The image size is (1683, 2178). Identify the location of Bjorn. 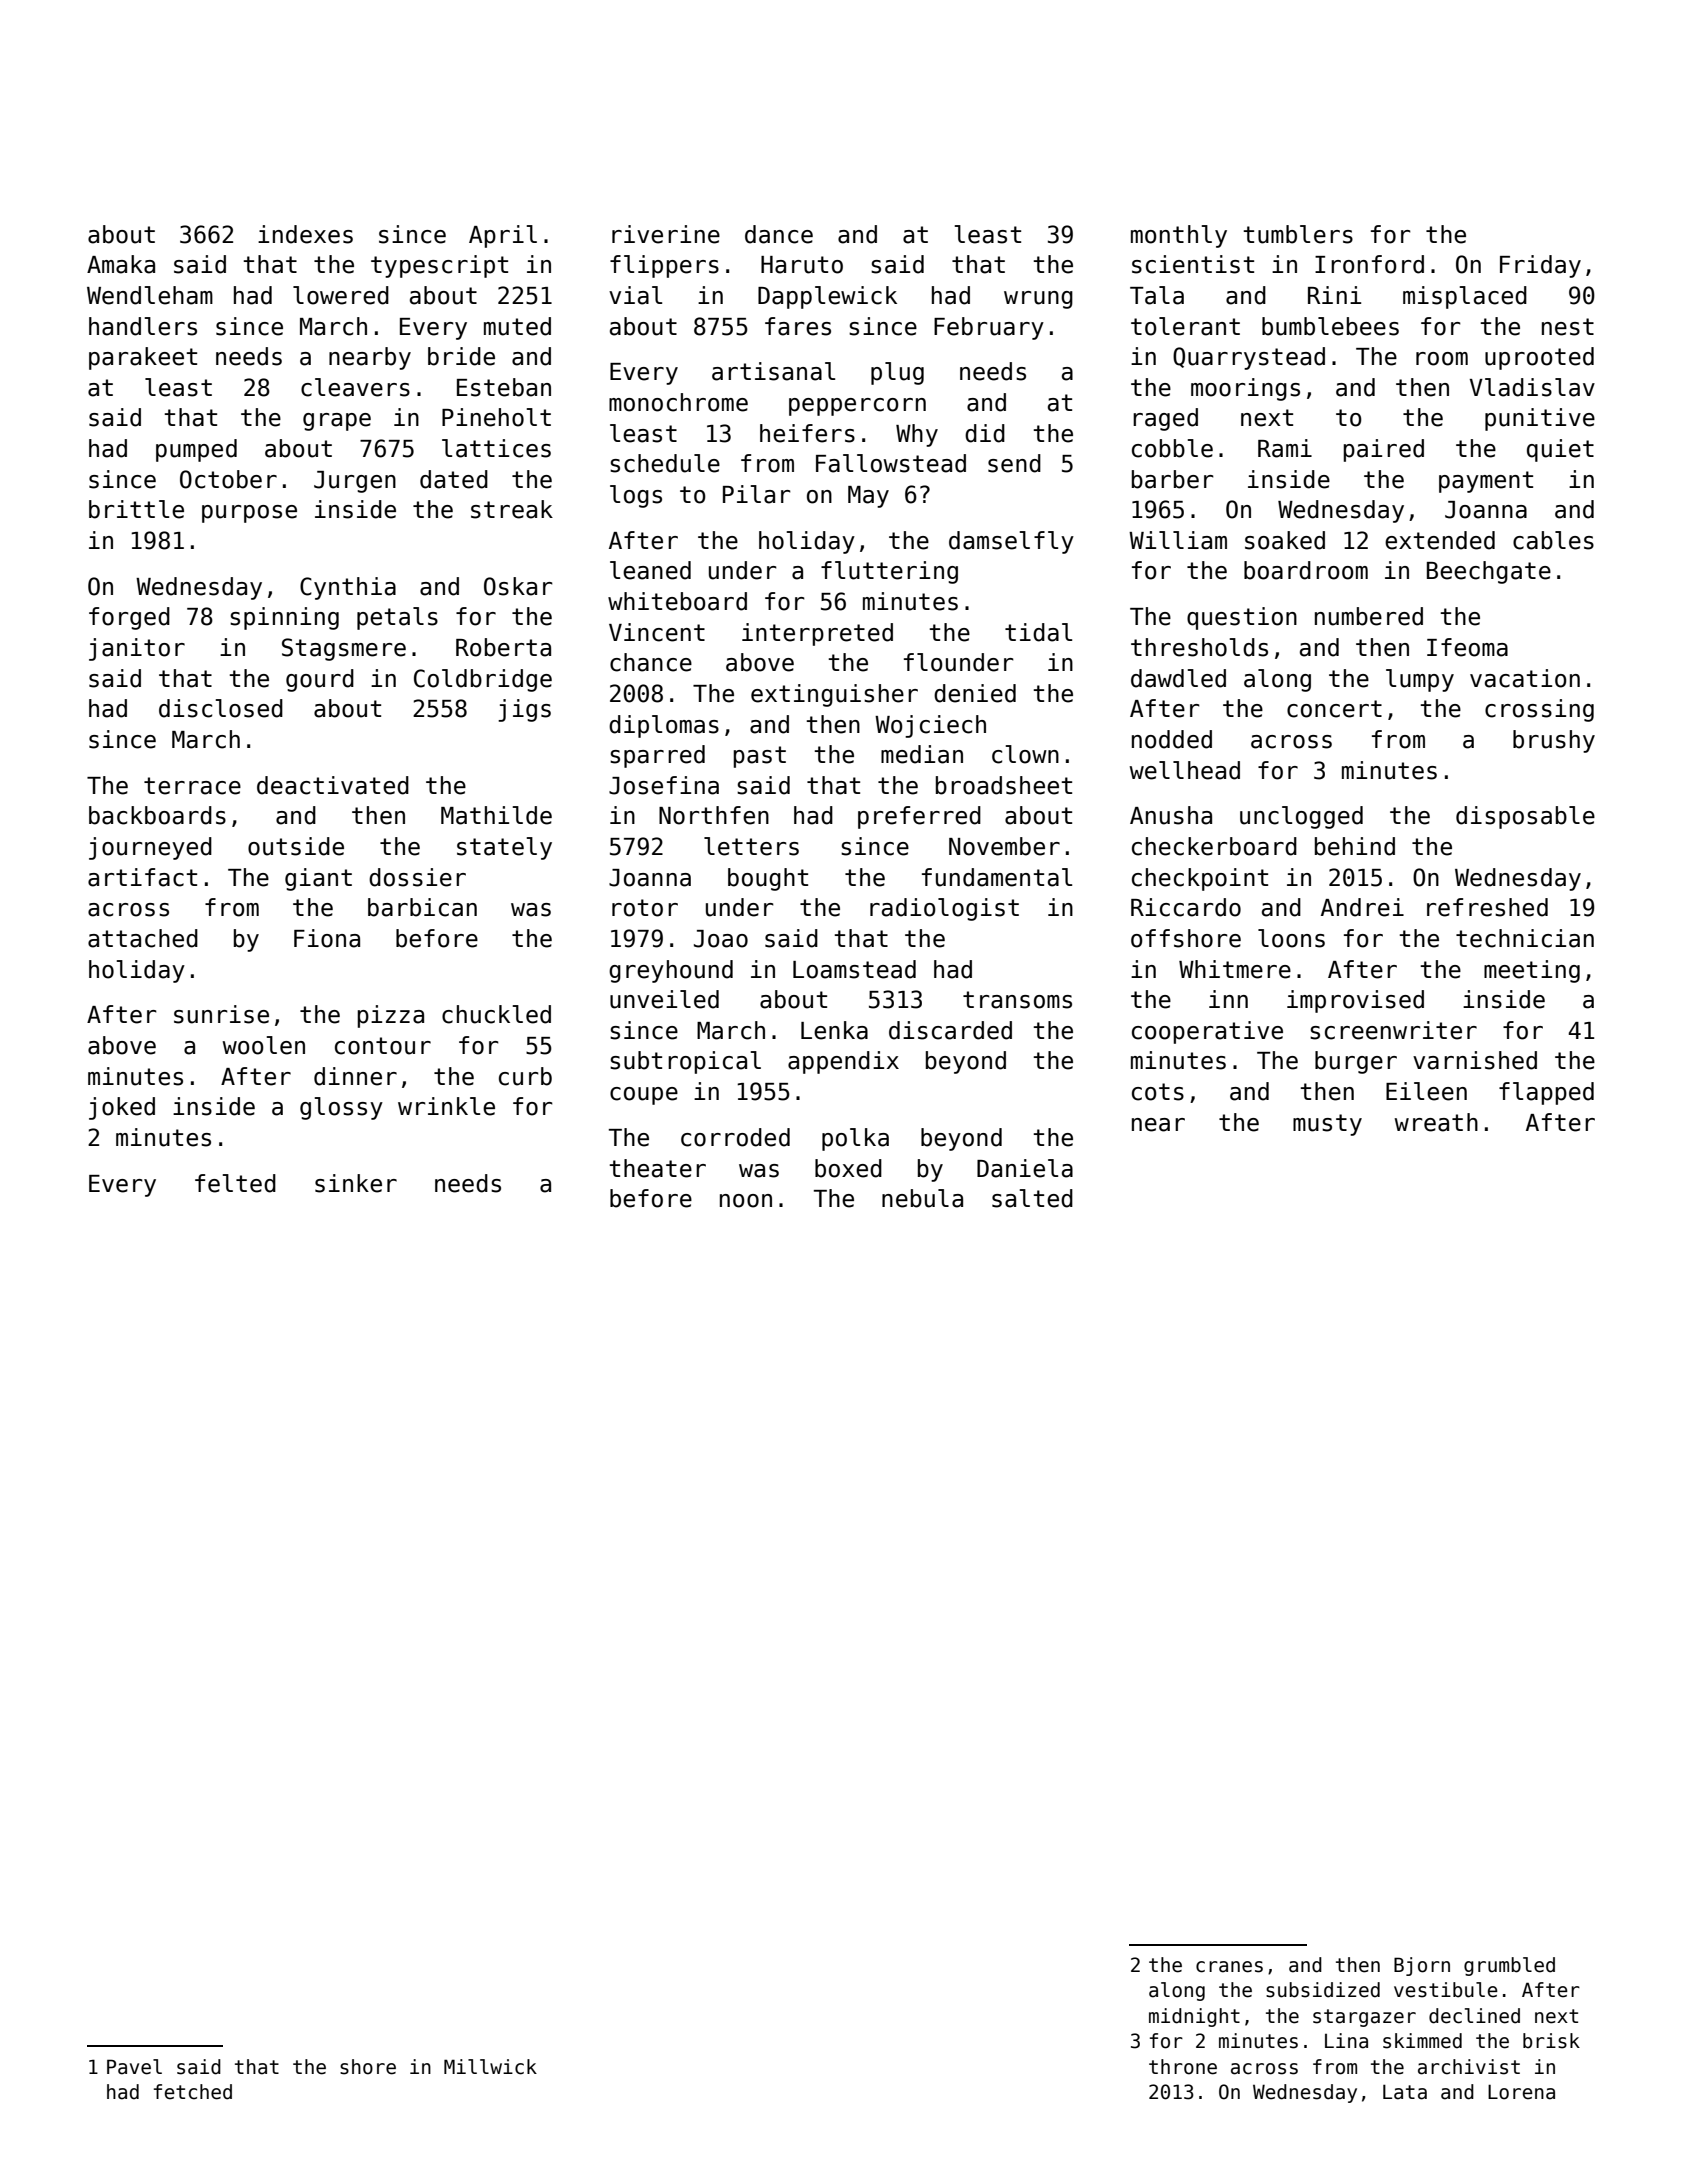
(1422, 1966).
